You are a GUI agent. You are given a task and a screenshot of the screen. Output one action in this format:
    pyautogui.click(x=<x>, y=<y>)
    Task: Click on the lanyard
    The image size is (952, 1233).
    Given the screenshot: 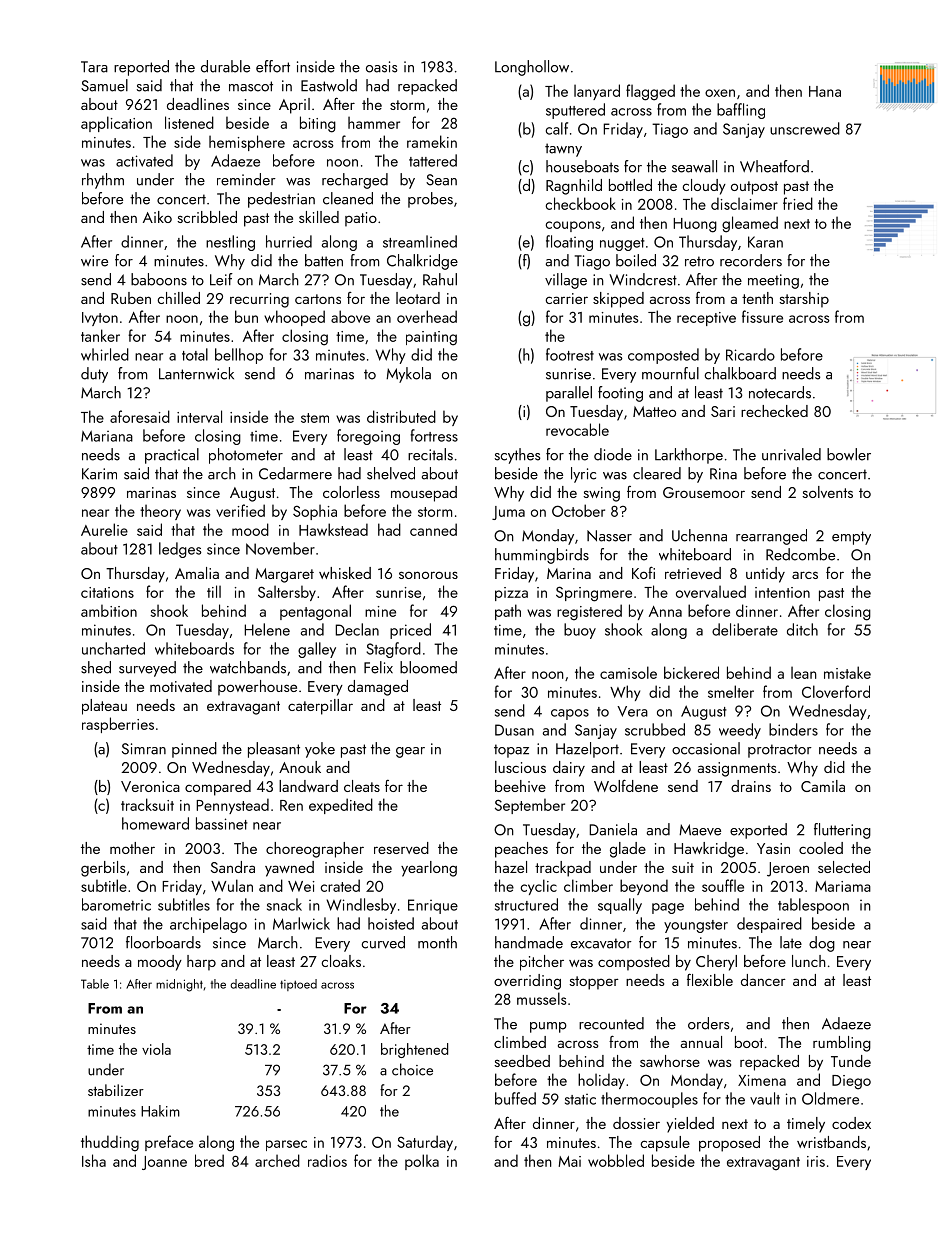 What is the action you would take?
    pyautogui.click(x=597, y=92)
